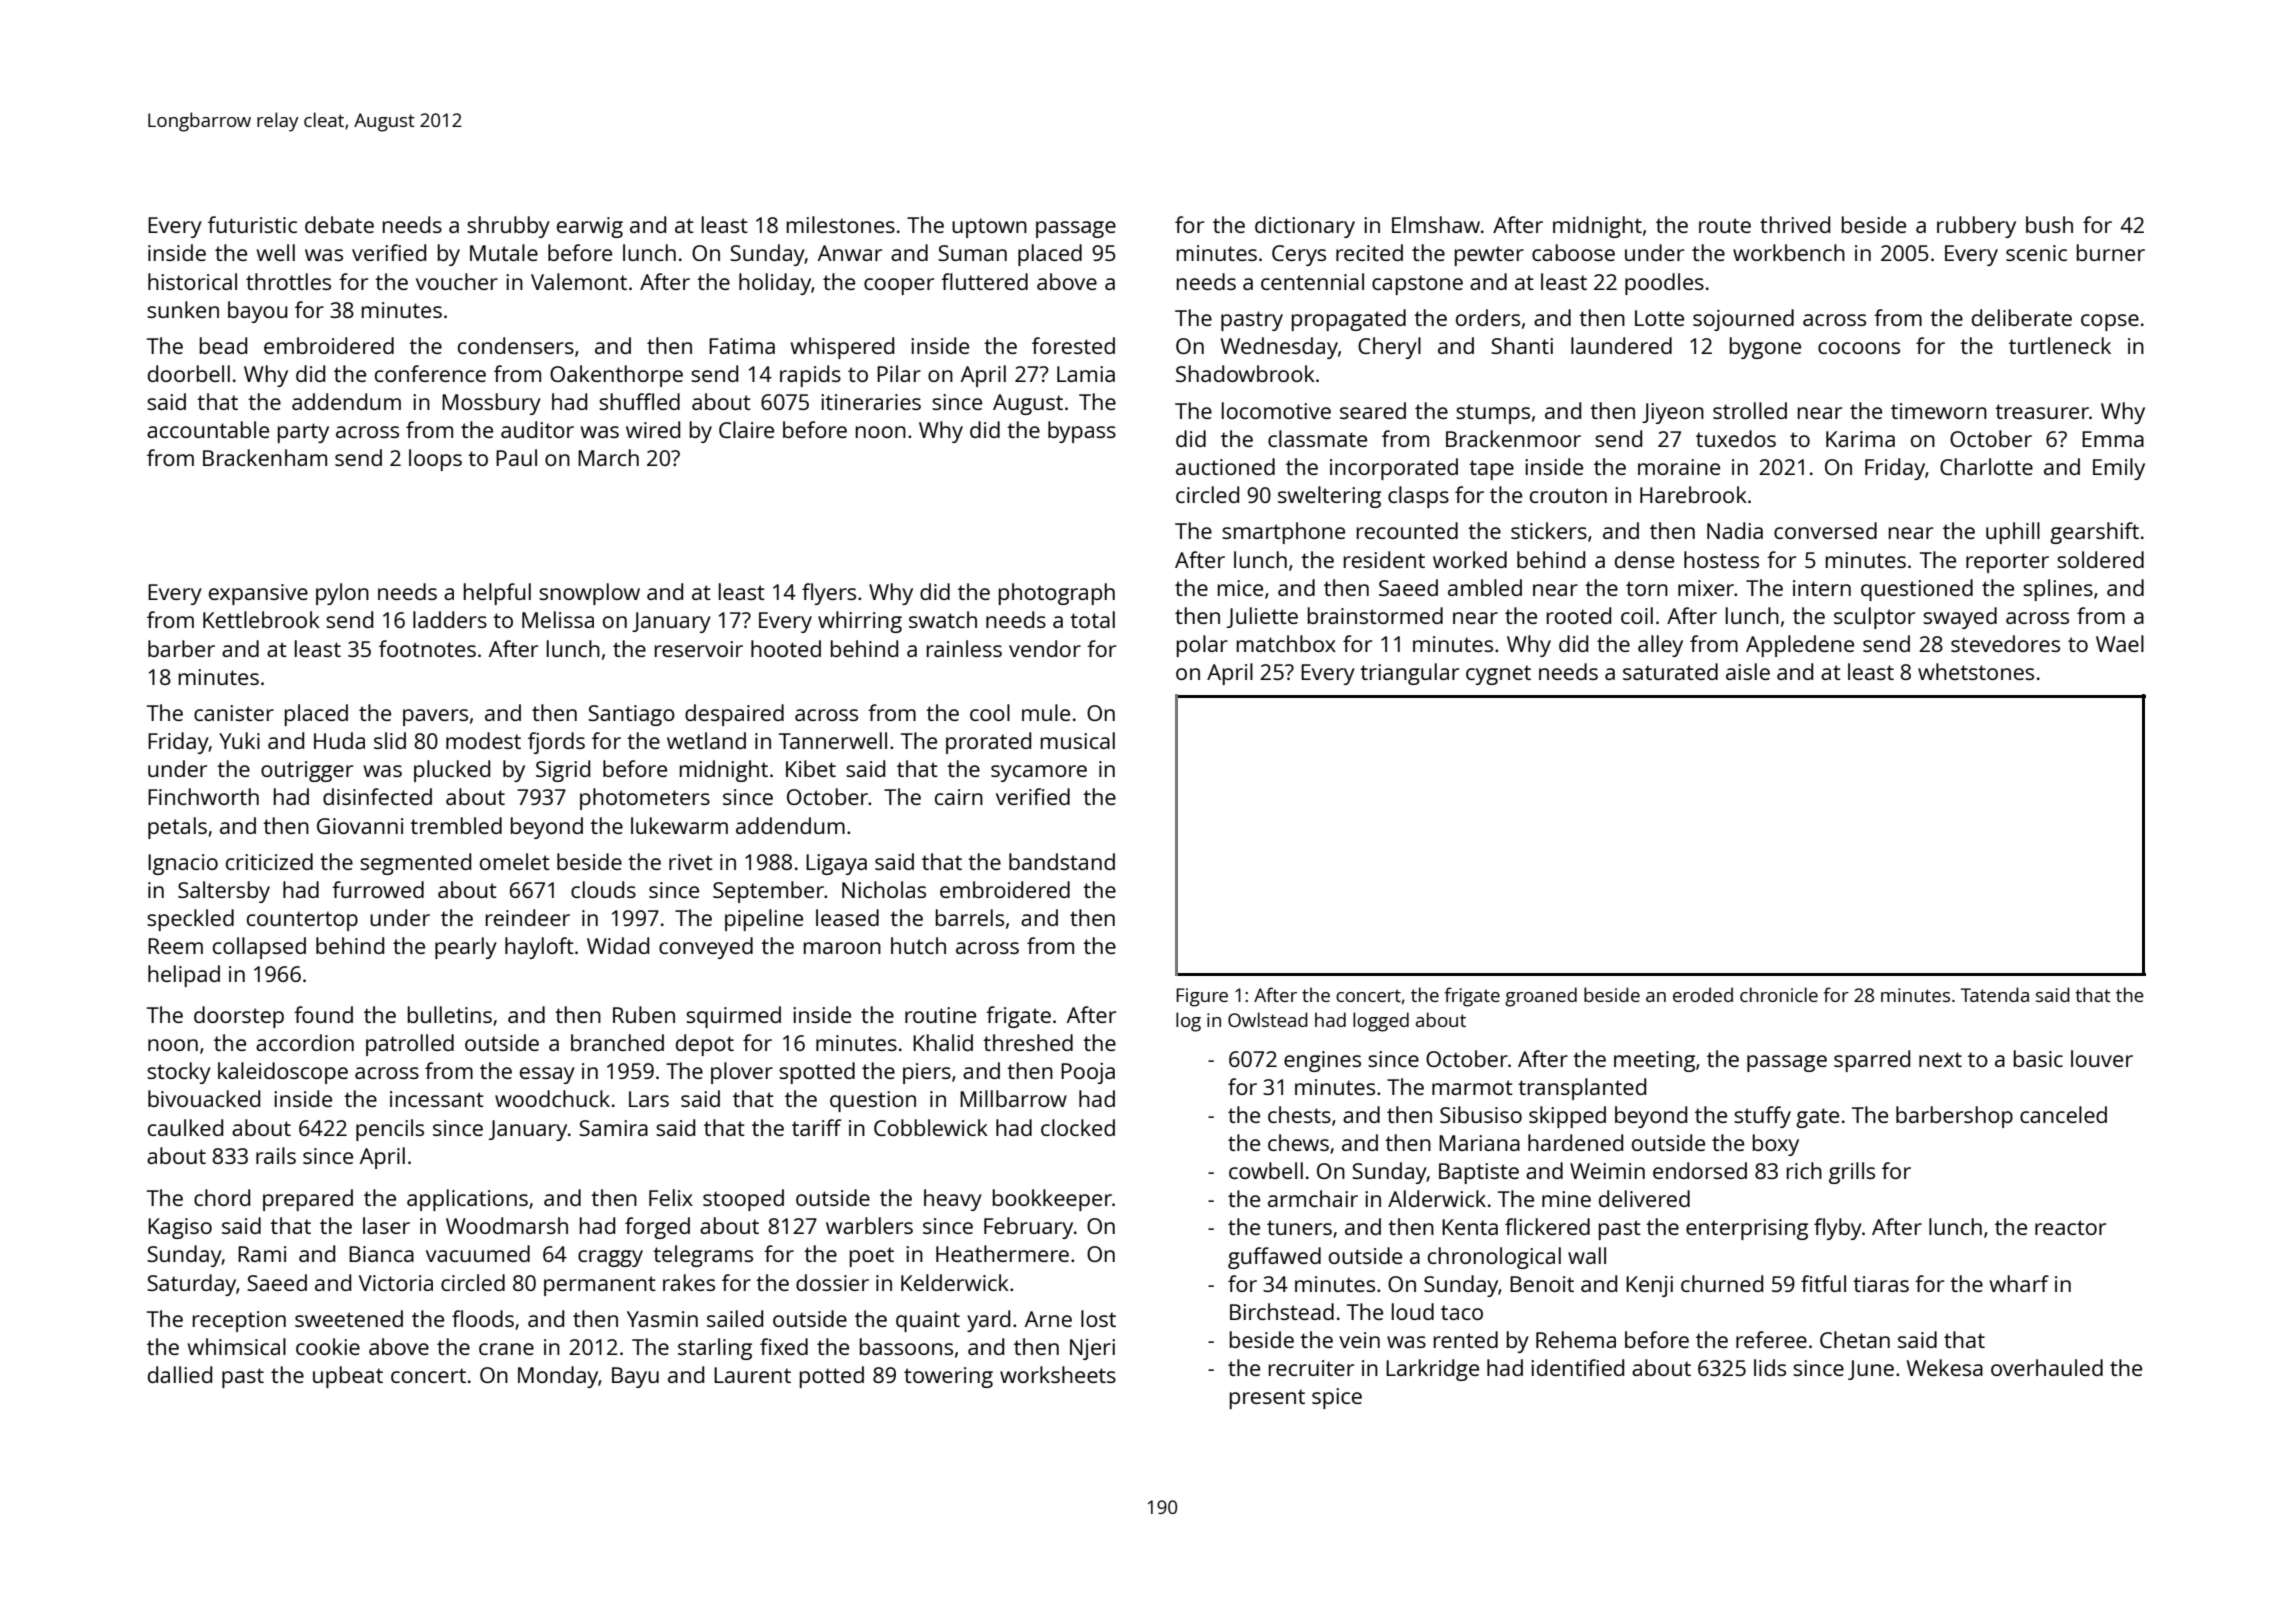 The height and width of the screenshot is (1620, 2292). What do you see at coordinates (2013, 533) in the screenshot?
I see `uphill` at bounding box center [2013, 533].
